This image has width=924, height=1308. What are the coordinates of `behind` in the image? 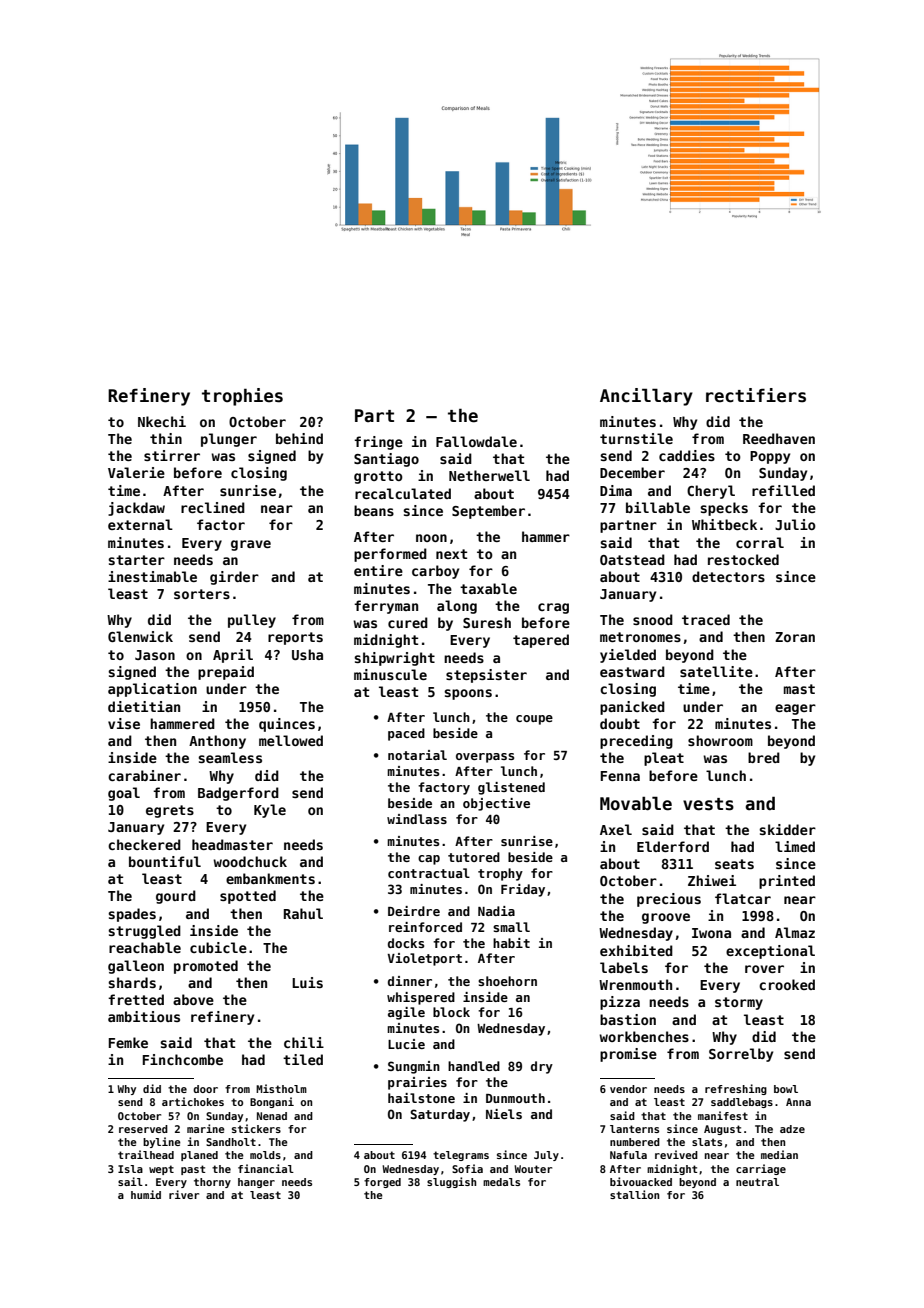 It's located at (299, 438).
